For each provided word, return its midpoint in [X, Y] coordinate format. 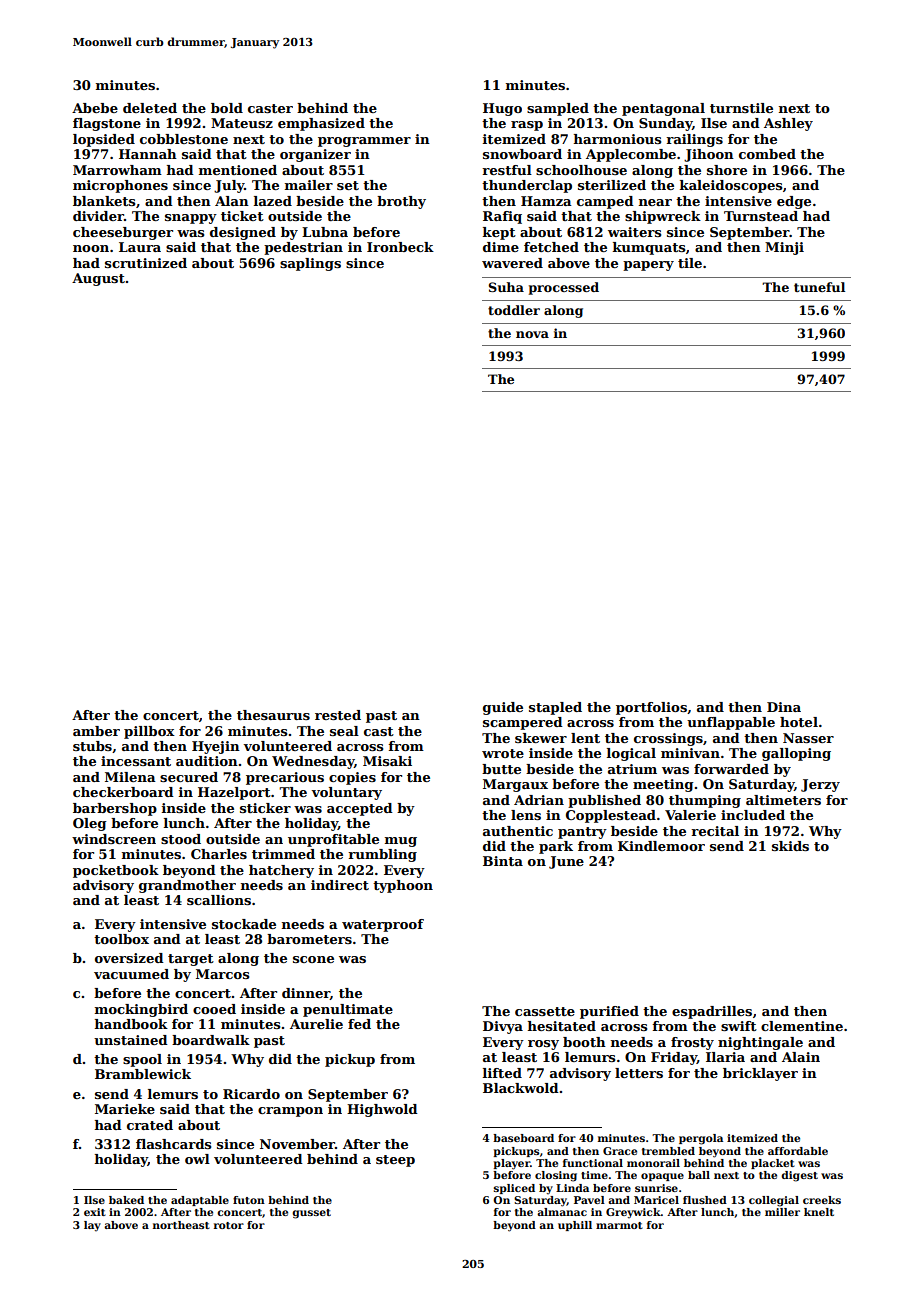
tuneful [819, 287]
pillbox [149, 732]
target [191, 960]
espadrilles [712, 1012]
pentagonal [663, 109]
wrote [503, 753]
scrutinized [146, 263]
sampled [558, 109]
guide [503, 708]
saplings [310, 264]
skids [790, 846]
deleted [150, 108]
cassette [545, 1011]
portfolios [651, 708]
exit [95, 1212]
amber [96, 731]
